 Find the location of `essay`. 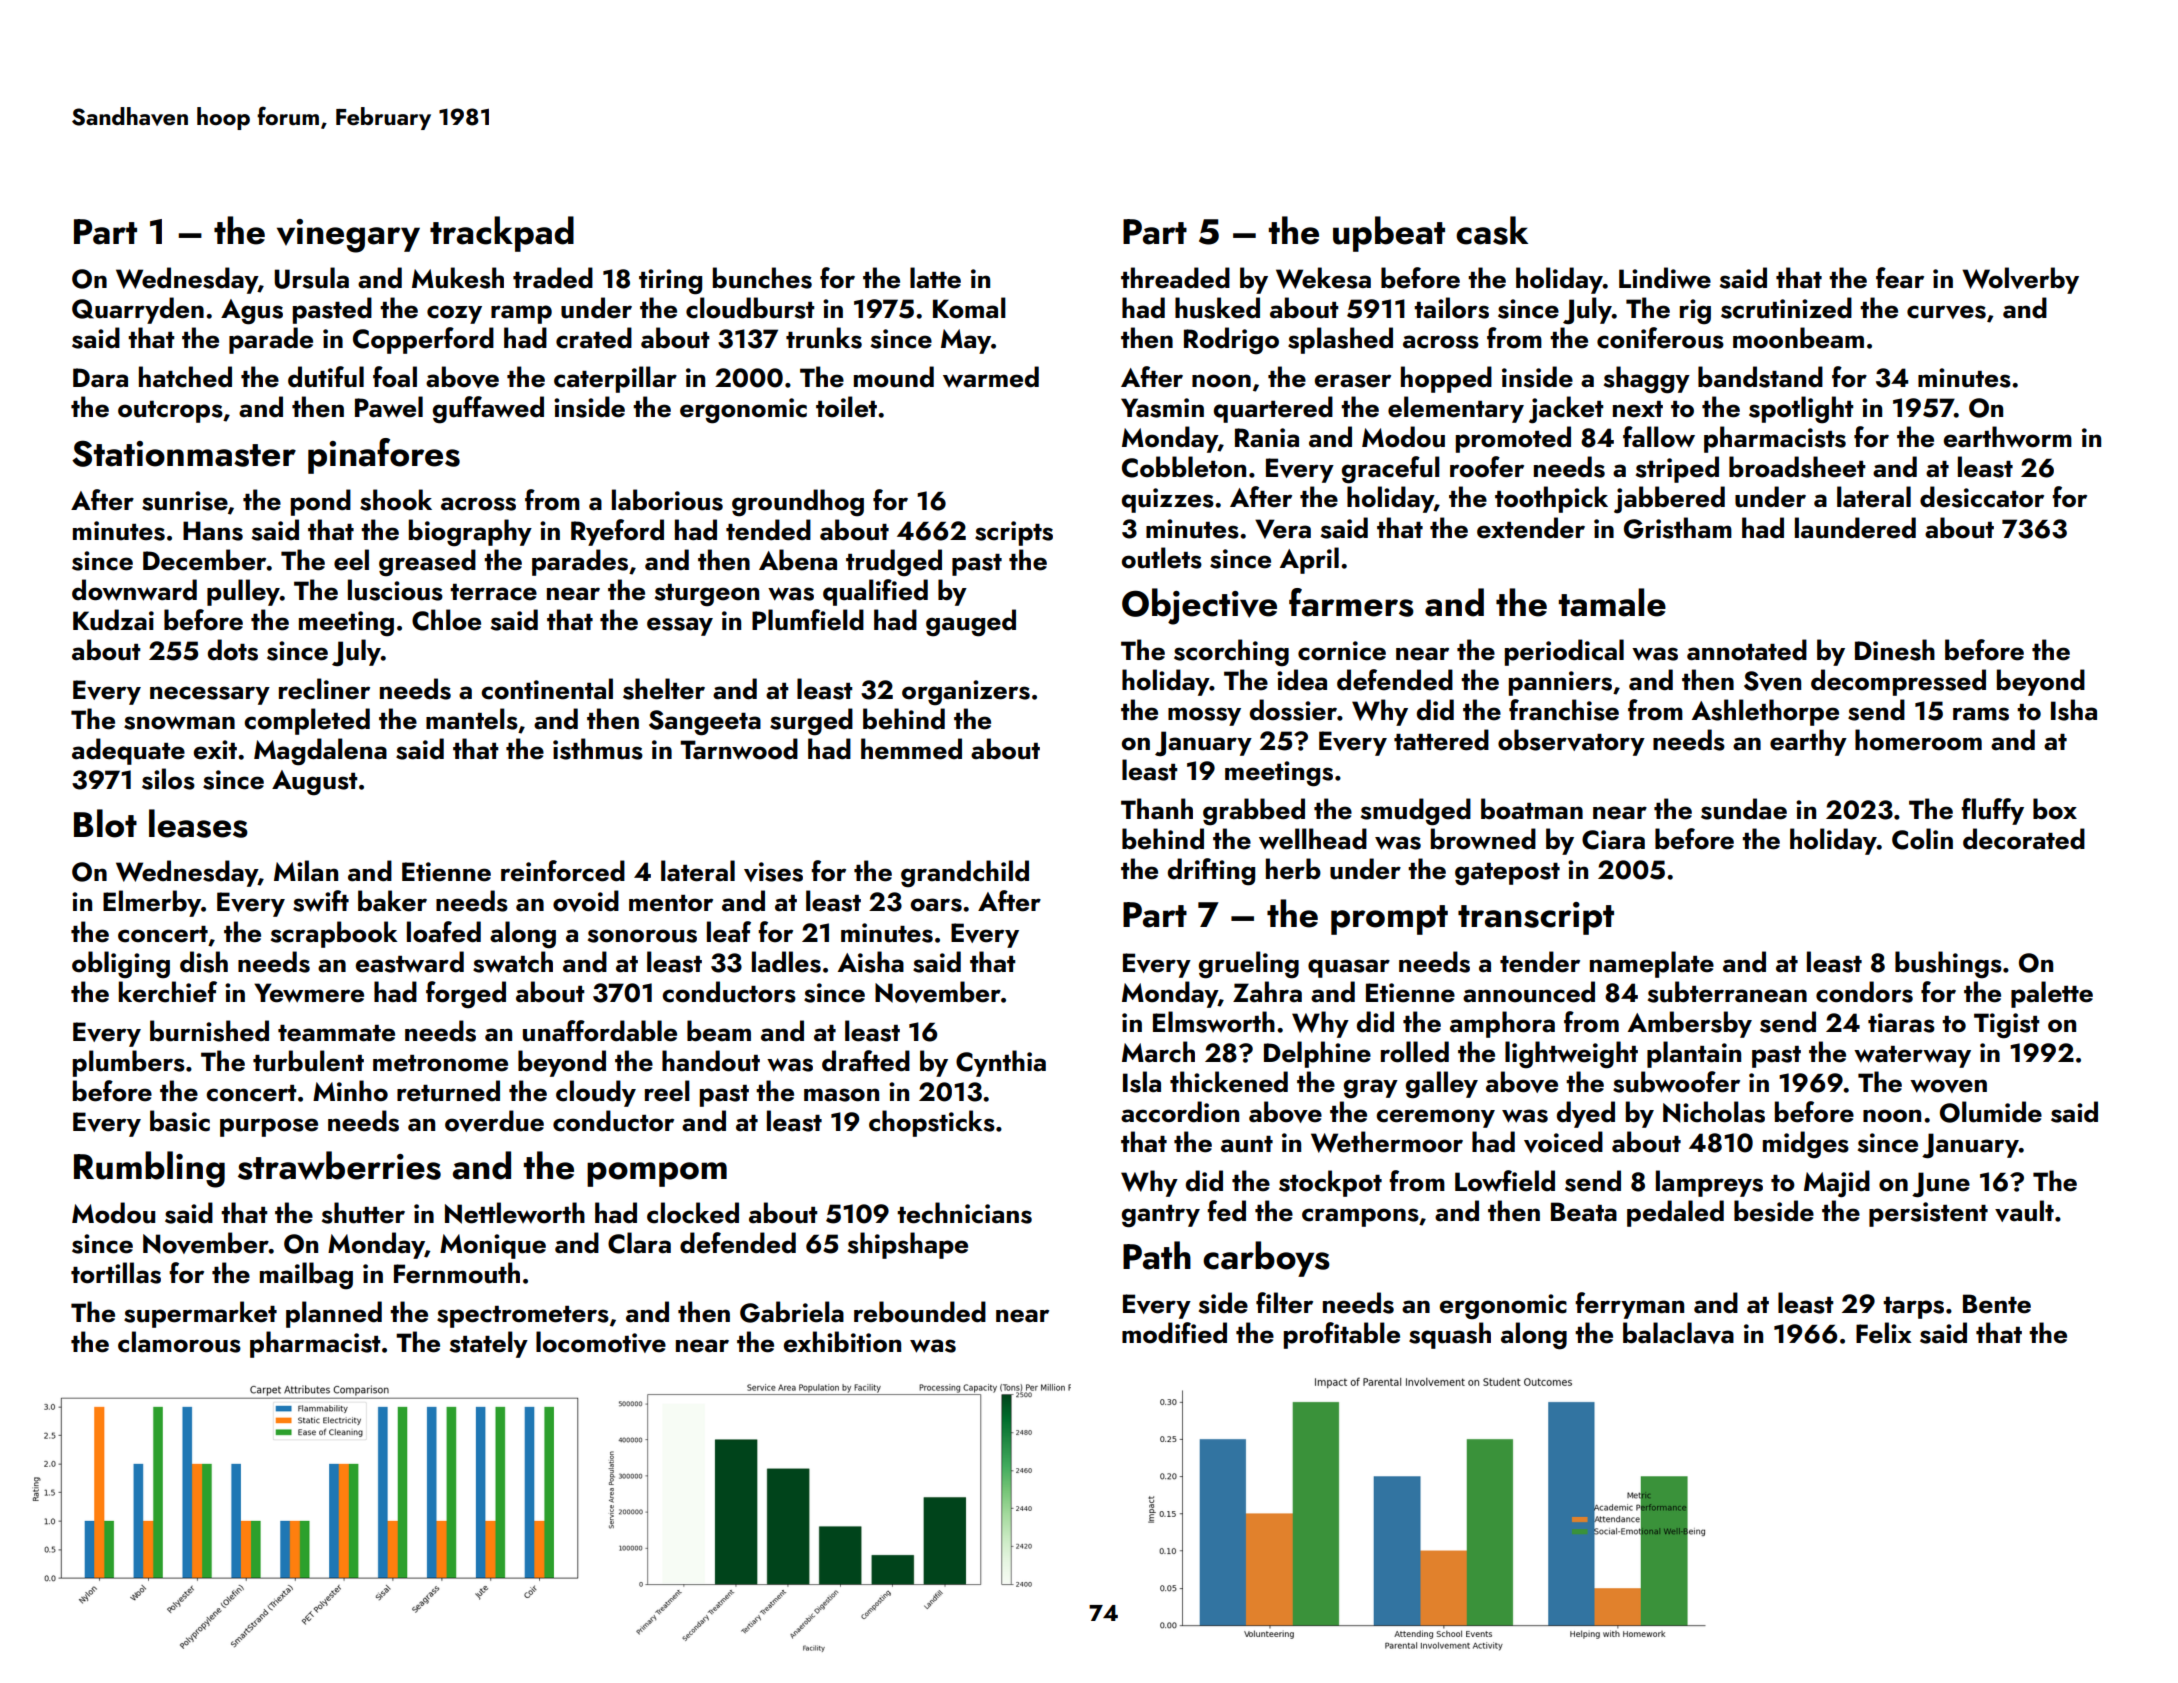

essay is located at coordinates (680, 626).
